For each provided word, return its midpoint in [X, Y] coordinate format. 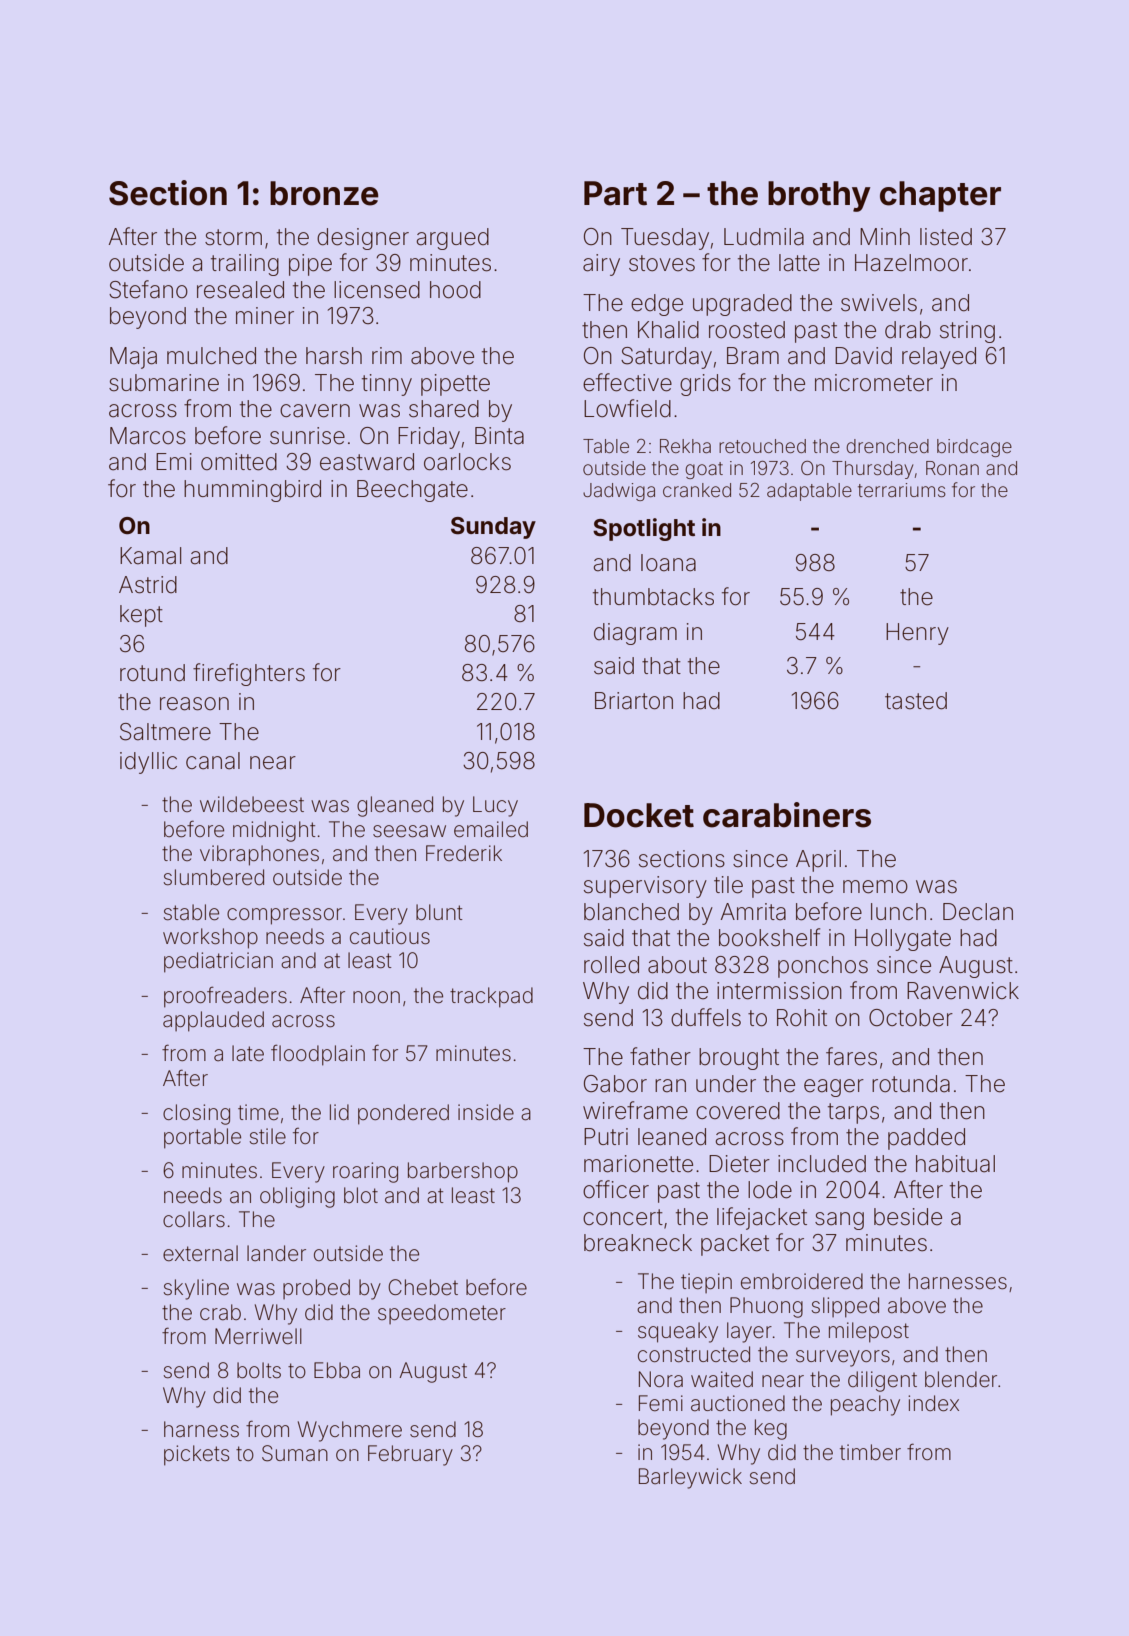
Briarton [634, 701]
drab [908, 330]
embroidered [802, 1281]
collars [194, 1219]
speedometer [442, 1314]
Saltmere [165, 732]
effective [627, 382]
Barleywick [690, 1478]
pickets [196, 1455]
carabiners [787, 815]
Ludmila [764, 237]
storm [233, 237]
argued [453, 239]
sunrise [307, 436]
